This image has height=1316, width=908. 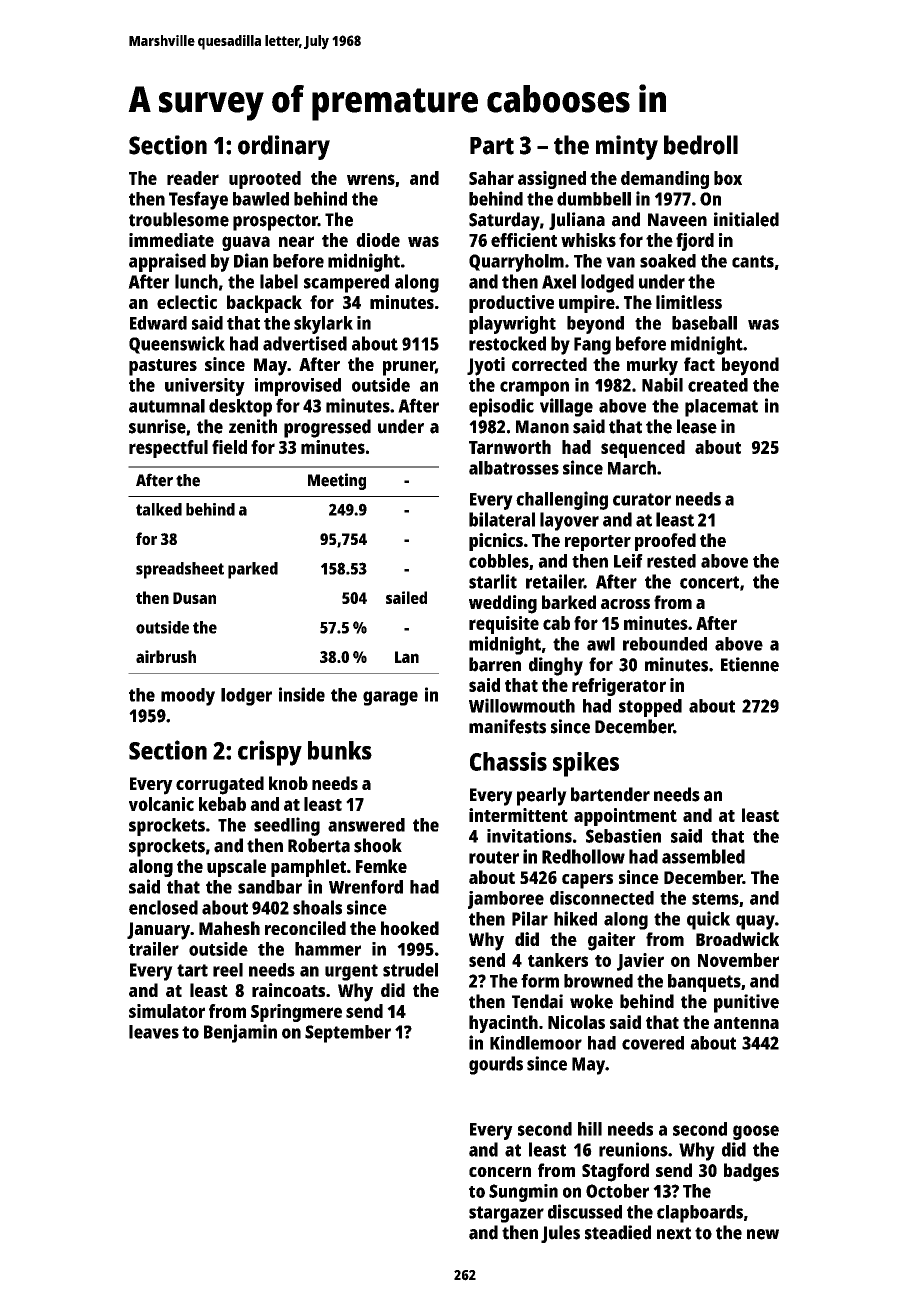 What do you see at coordinates (154, 1032) in the image?
I see `leaves` at bounding box center [154, 1032].
